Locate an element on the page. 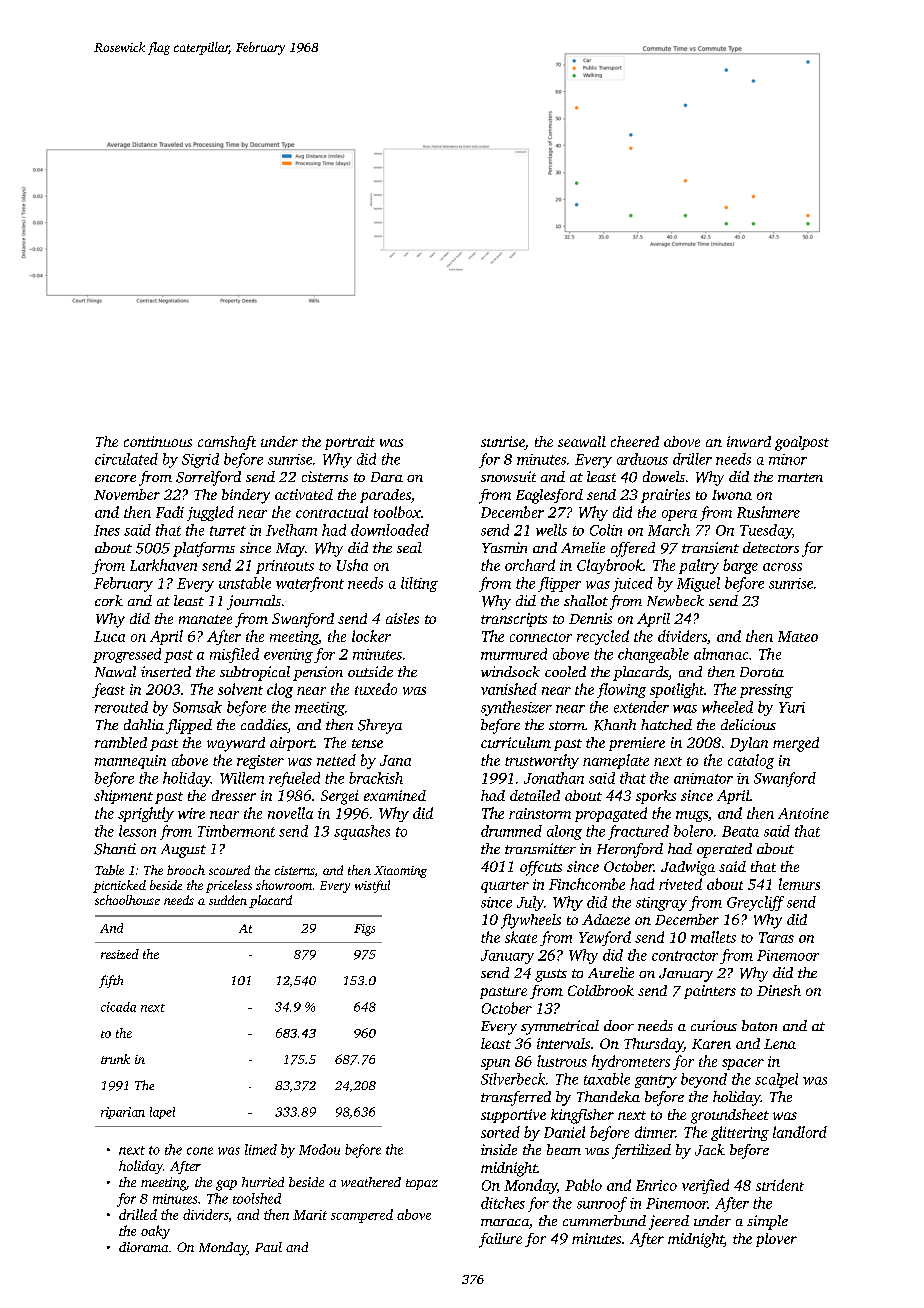  jeered is located at coordinates (669, 1222).
